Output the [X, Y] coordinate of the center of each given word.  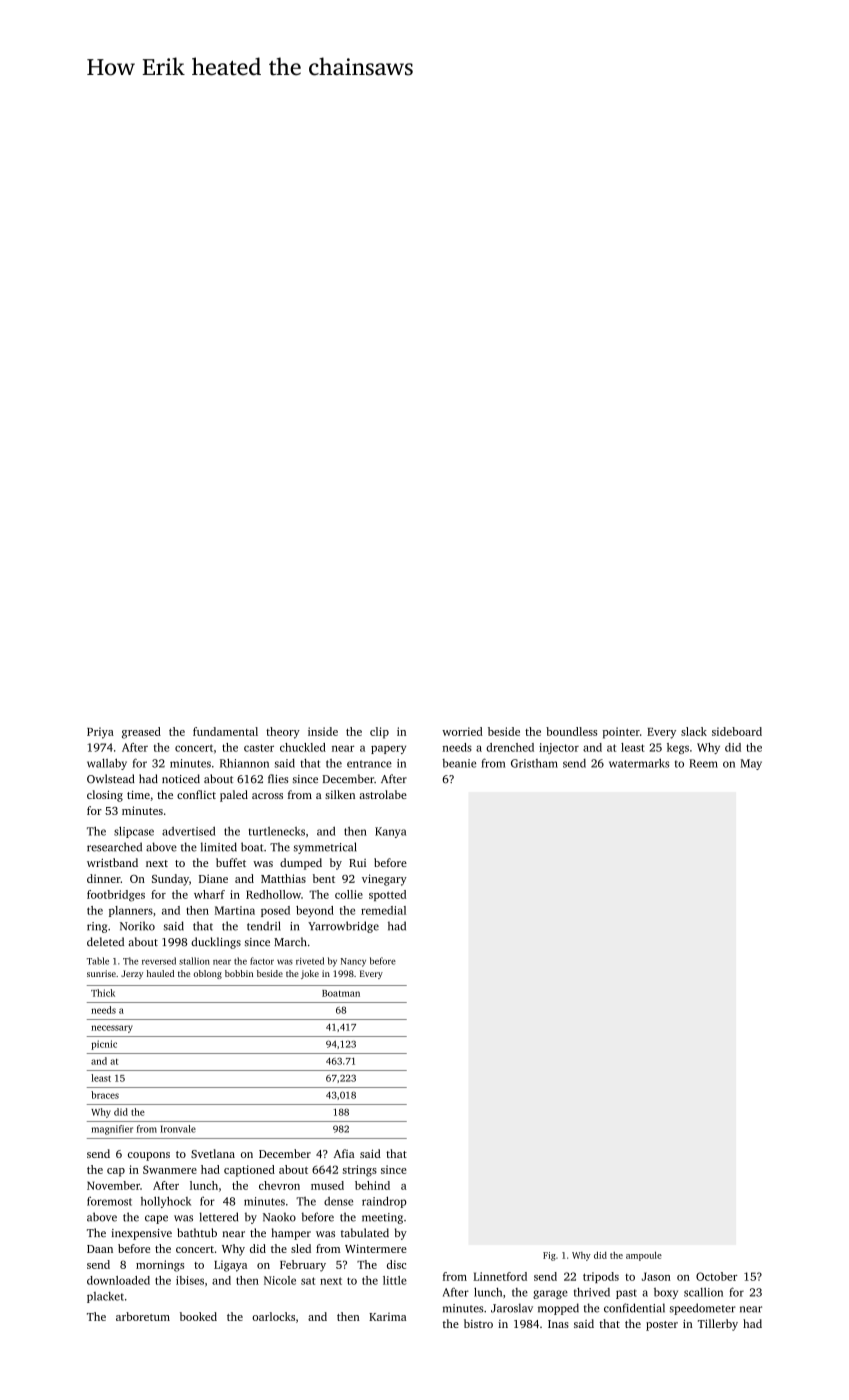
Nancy [353, 962]
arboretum [143, 1316]
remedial [383, 910]
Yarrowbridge [343, 927]
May [751, 764]
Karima [387, 1317]
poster [662, 1326]
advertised [188, 831]
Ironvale [178, 1129]
